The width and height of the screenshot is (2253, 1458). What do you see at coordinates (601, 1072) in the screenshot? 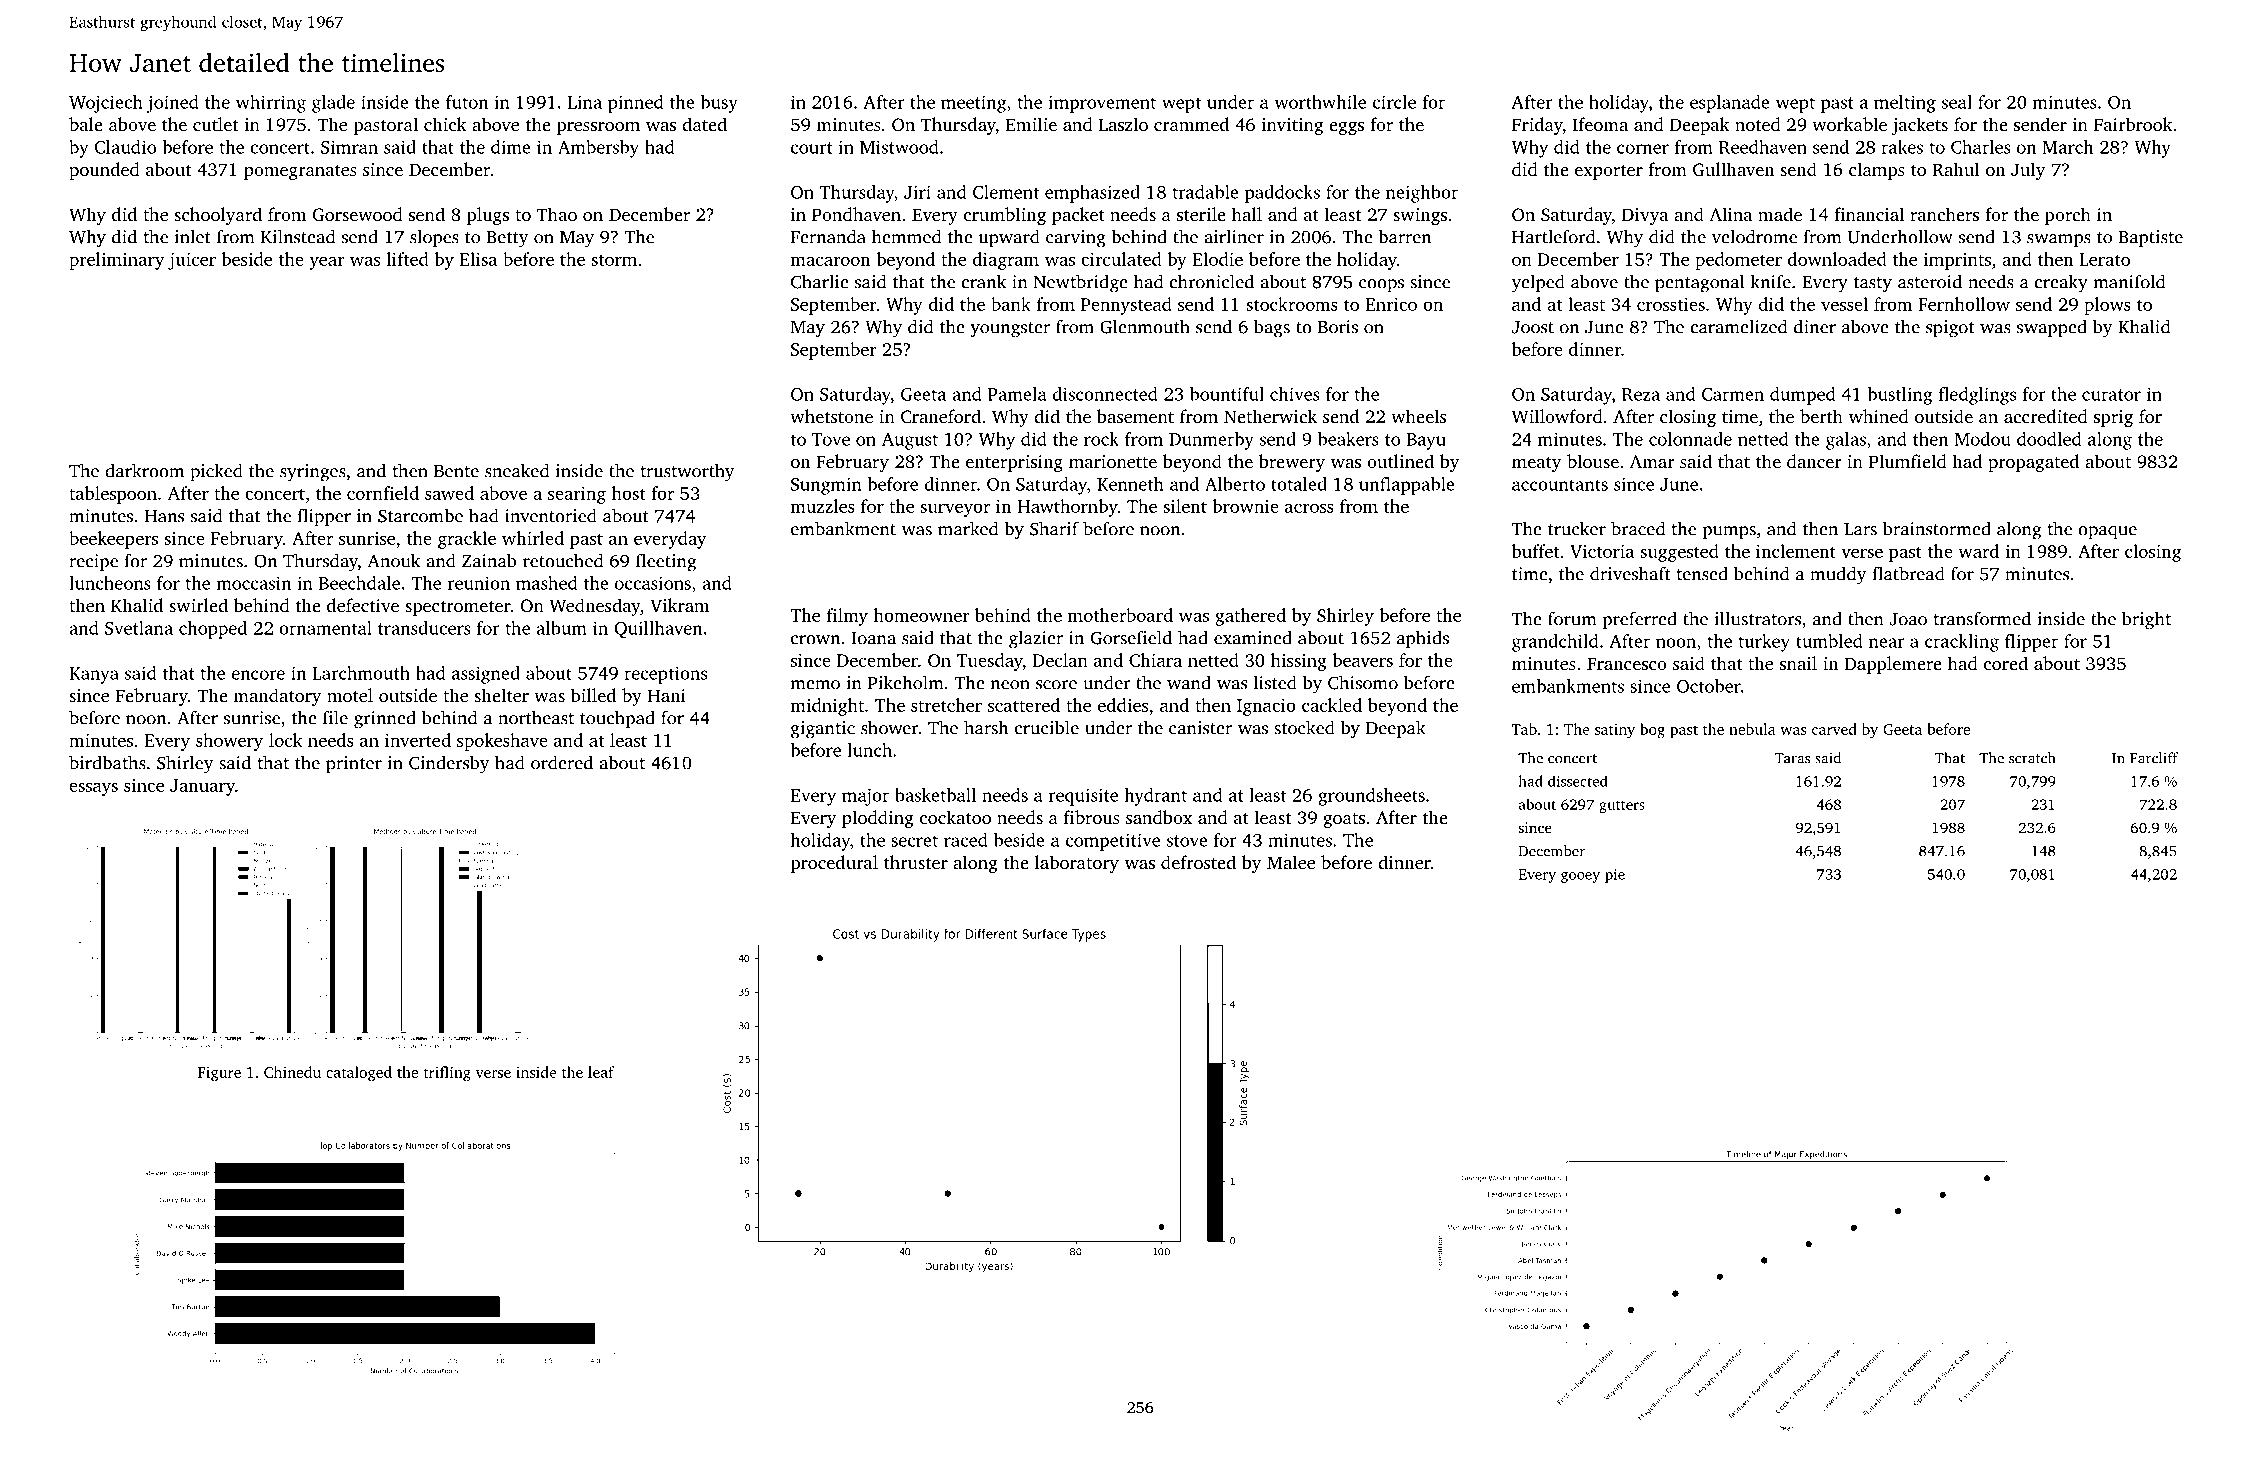
I see `leaf` at bounding box center [601, 1072].
